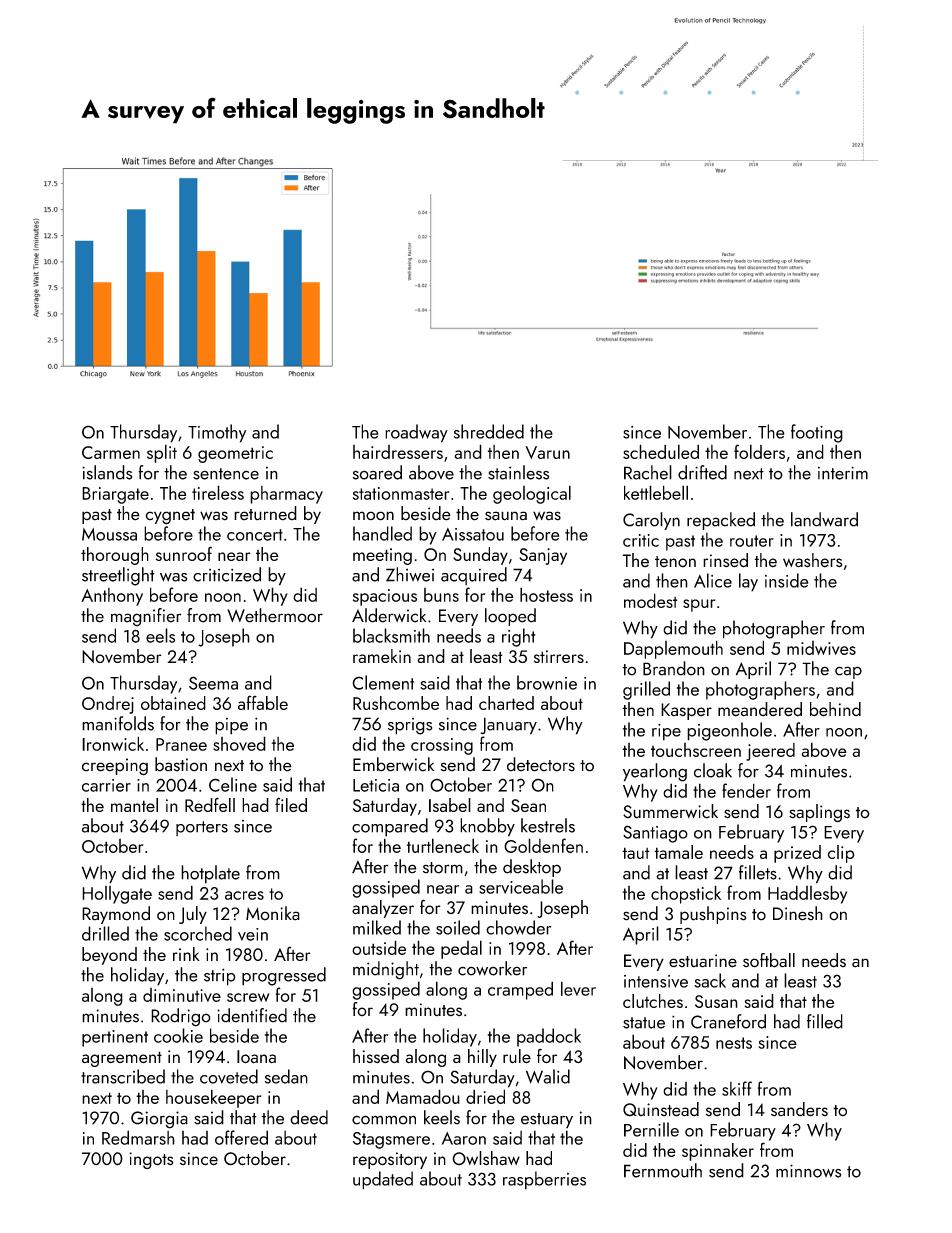  What do you see at coordinates (821, 648) in the screenshot?
I see `midwives` at bounding box center [821, 648].
